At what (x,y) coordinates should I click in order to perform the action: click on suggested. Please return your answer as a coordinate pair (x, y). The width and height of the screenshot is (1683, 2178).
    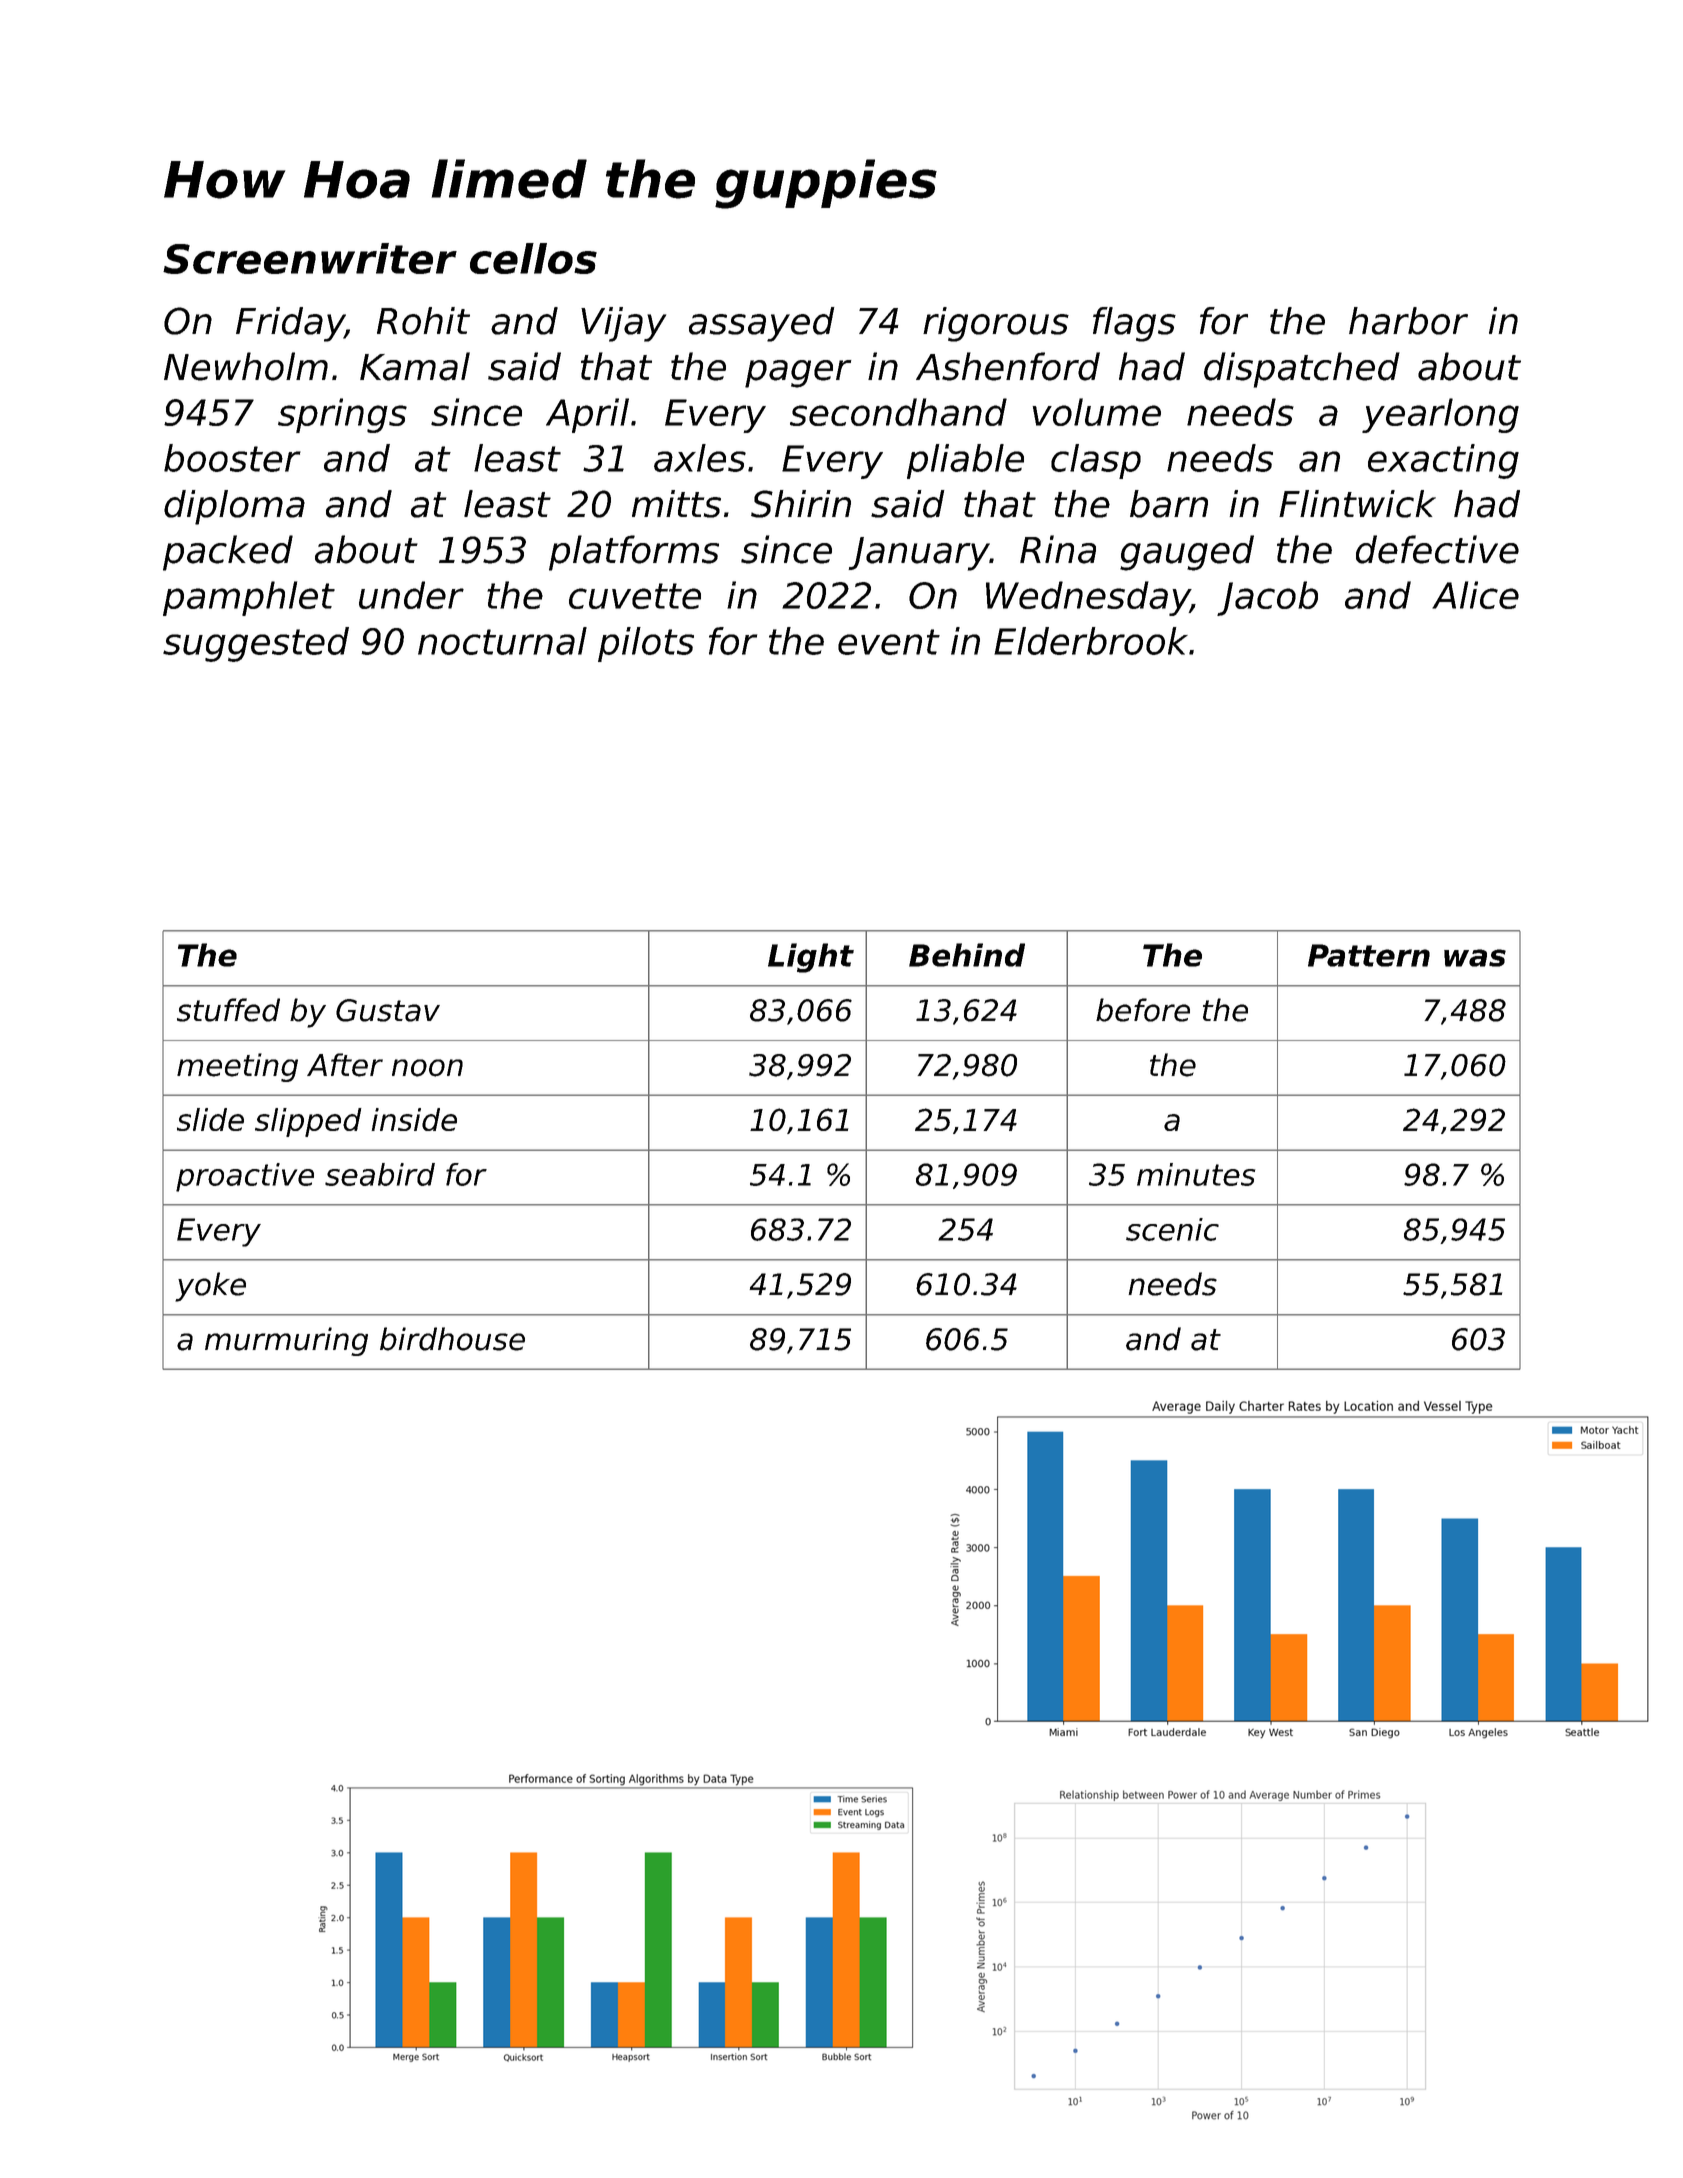
    Looking at the image, I should click on (256, 644).
